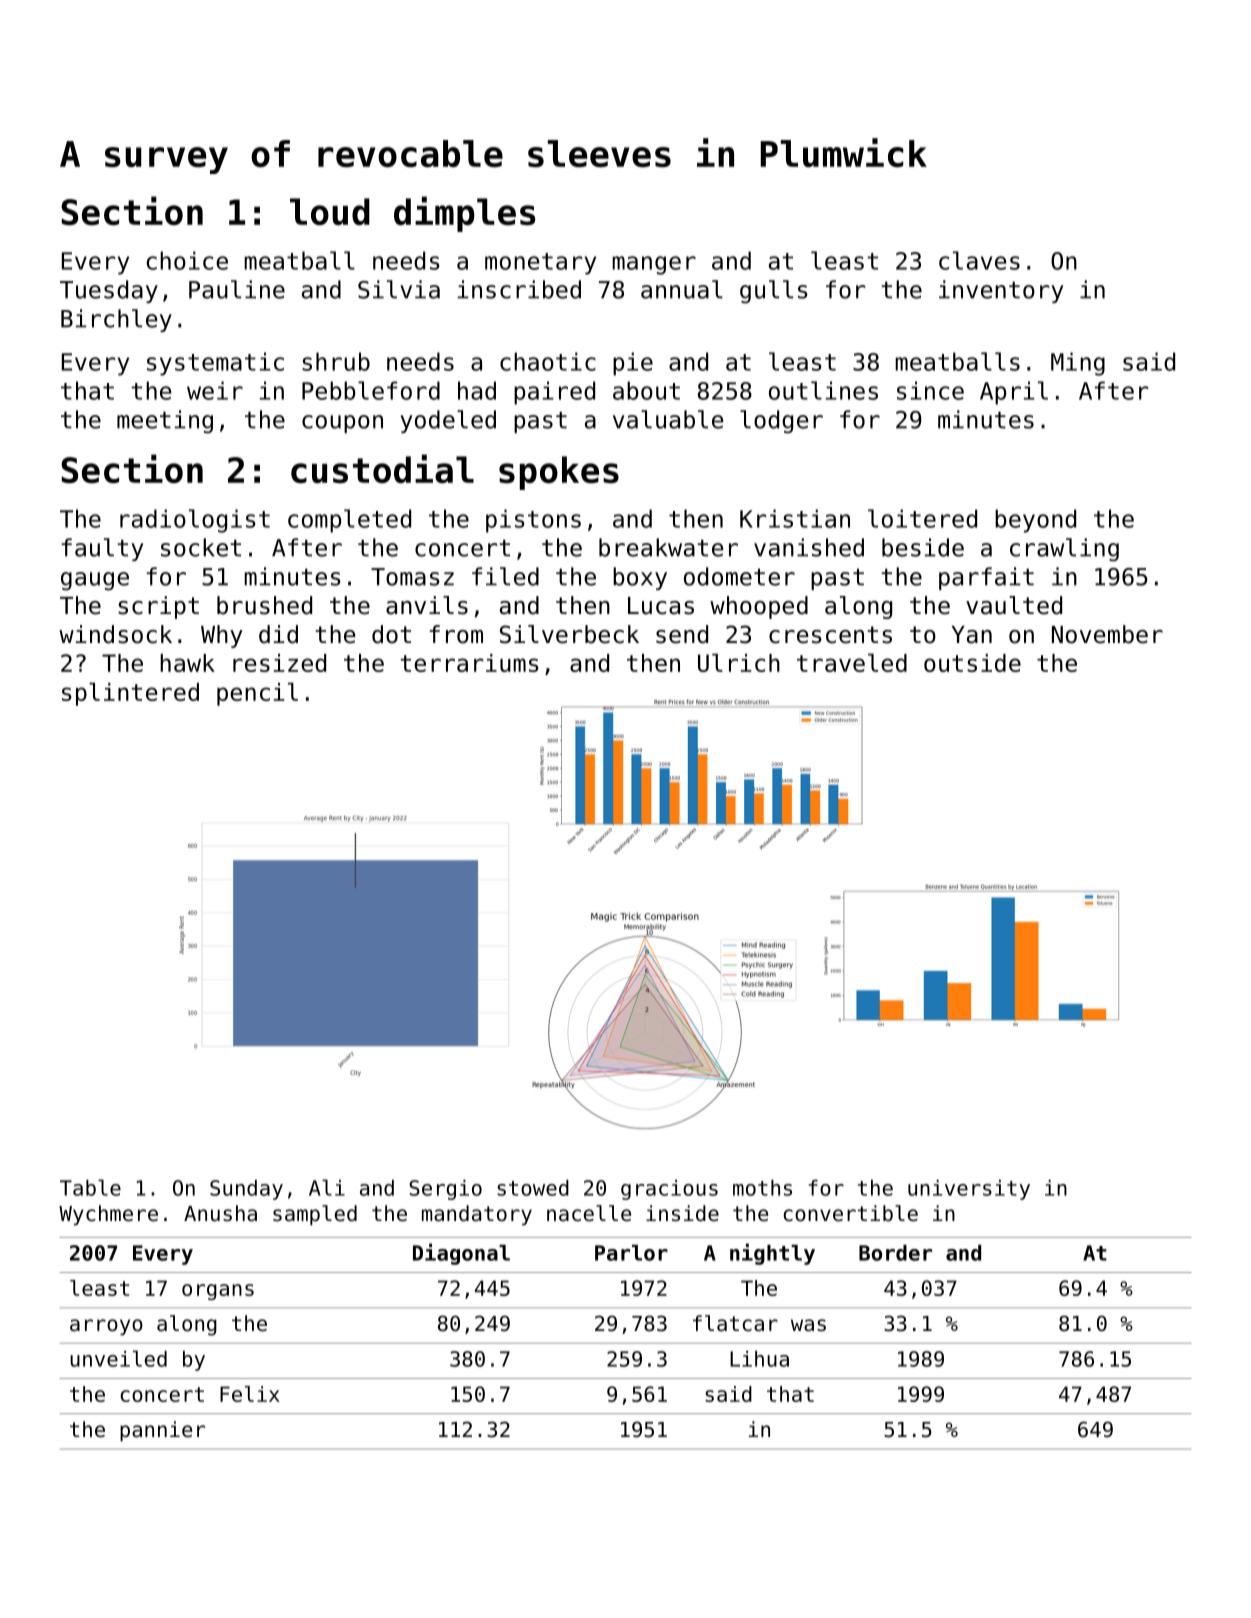 The width and height of the image is (1251, 1618). What do you see at coordinates (165, 422) in the image?
I see `meeting` at bounding box center [165, 422].
